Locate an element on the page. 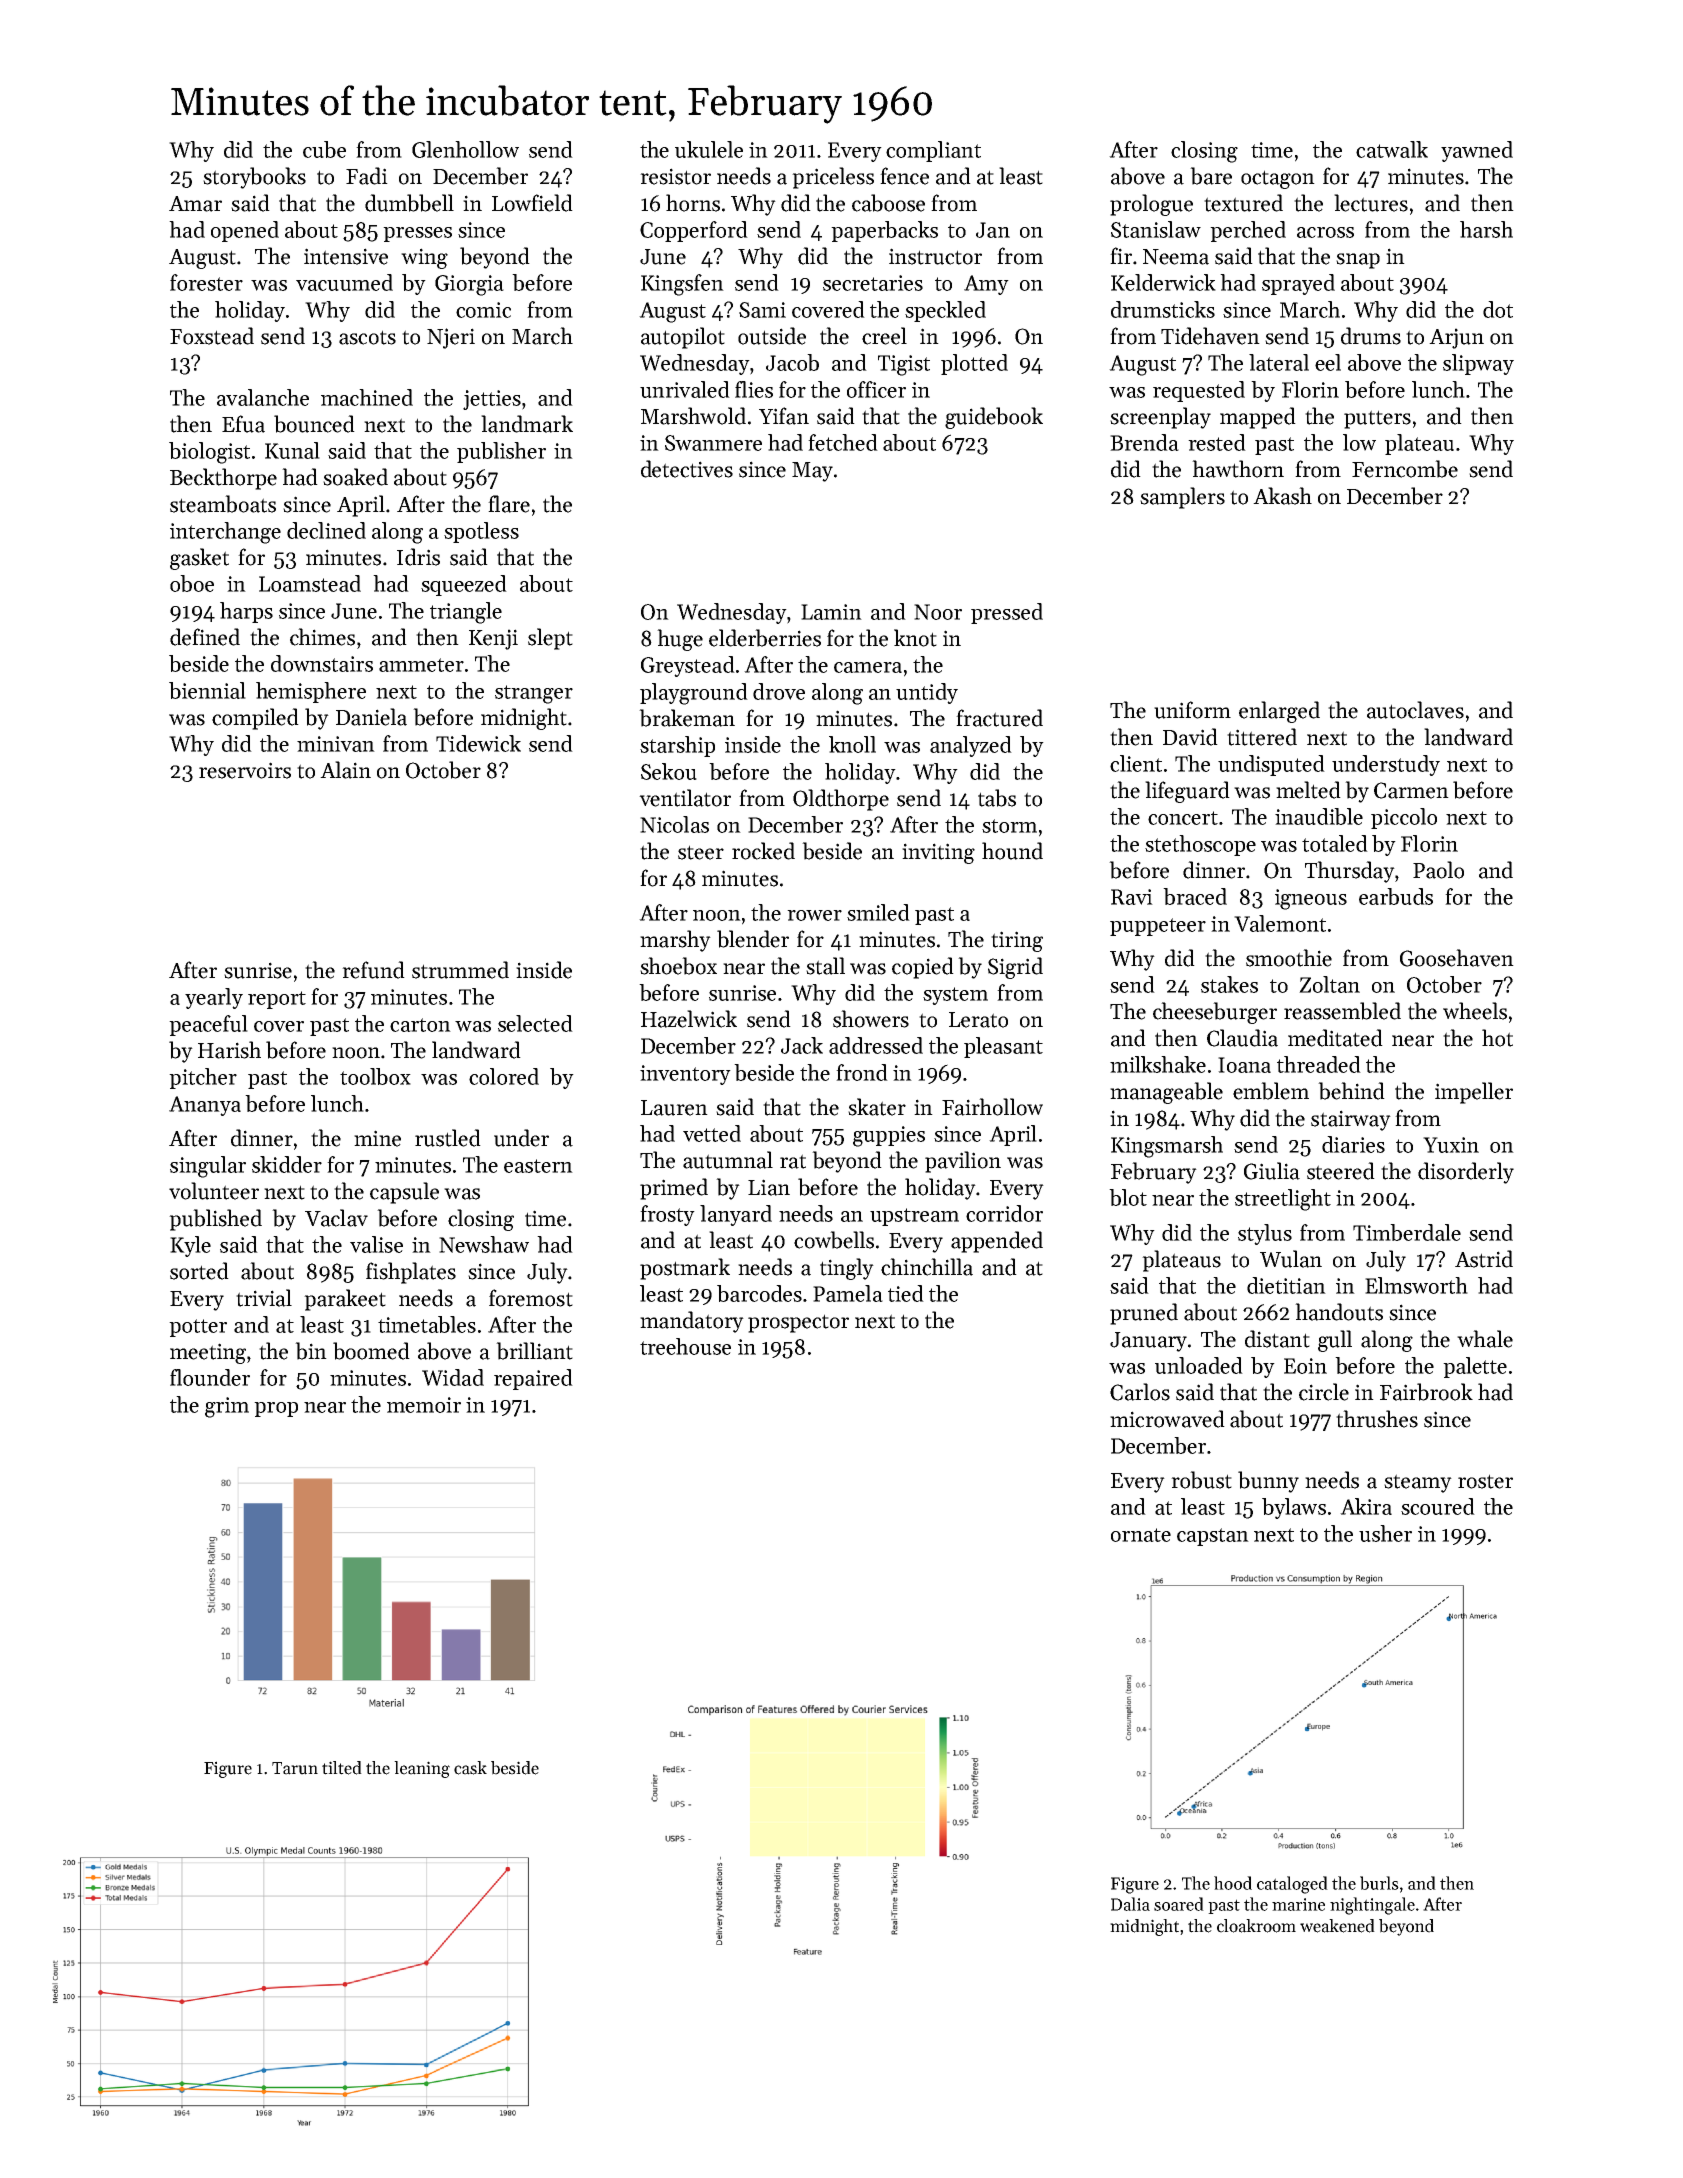 Image resolution: width=1683 pixels, height=2178 pixels. Tarun is located at coordinates (295, 1768).
